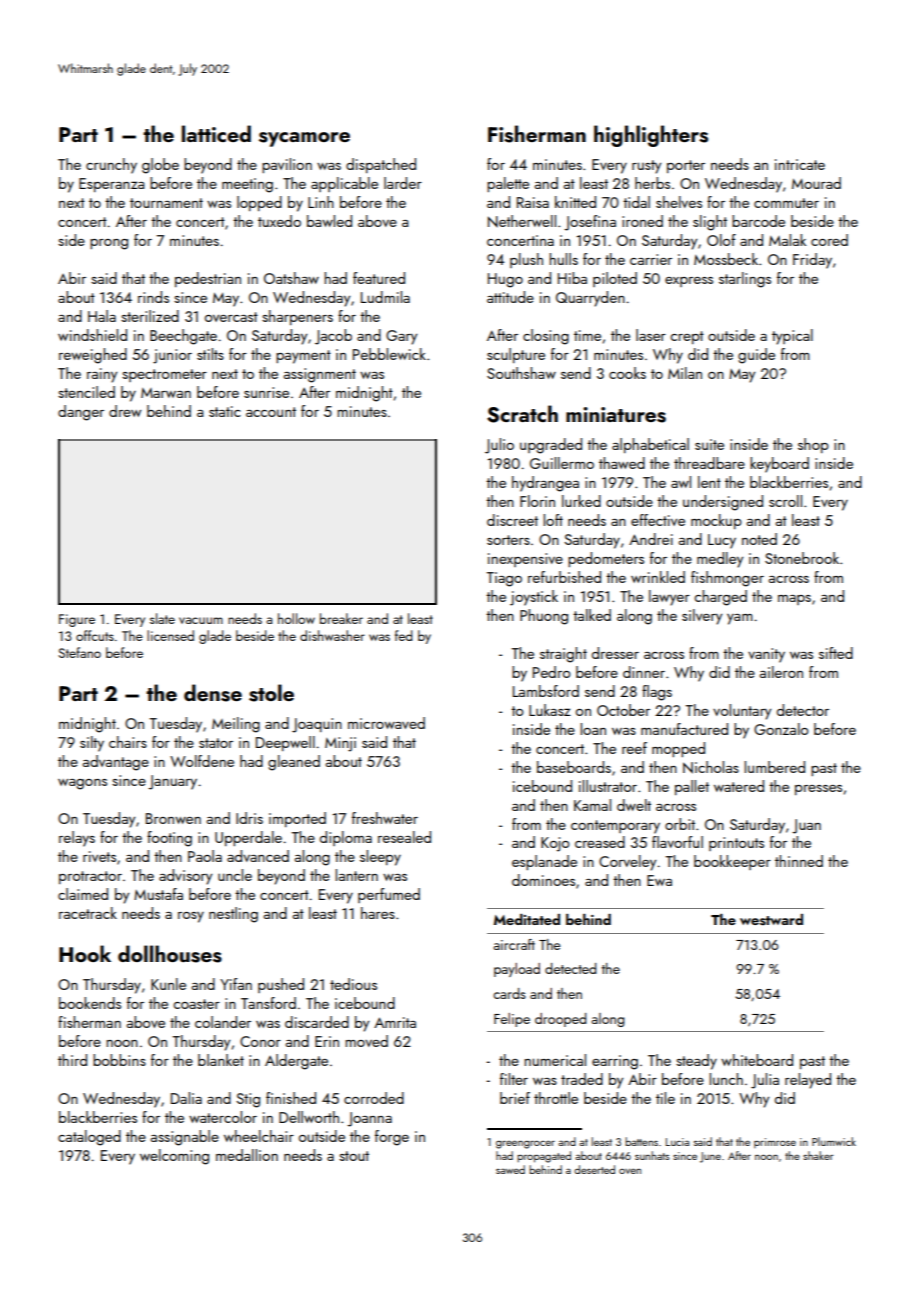 The width and height of the screenshot is (924, 1311). What do you see at coordinates (216, 133) in the screenshot?
I see `latticed` at bounding box center [216, 133].
